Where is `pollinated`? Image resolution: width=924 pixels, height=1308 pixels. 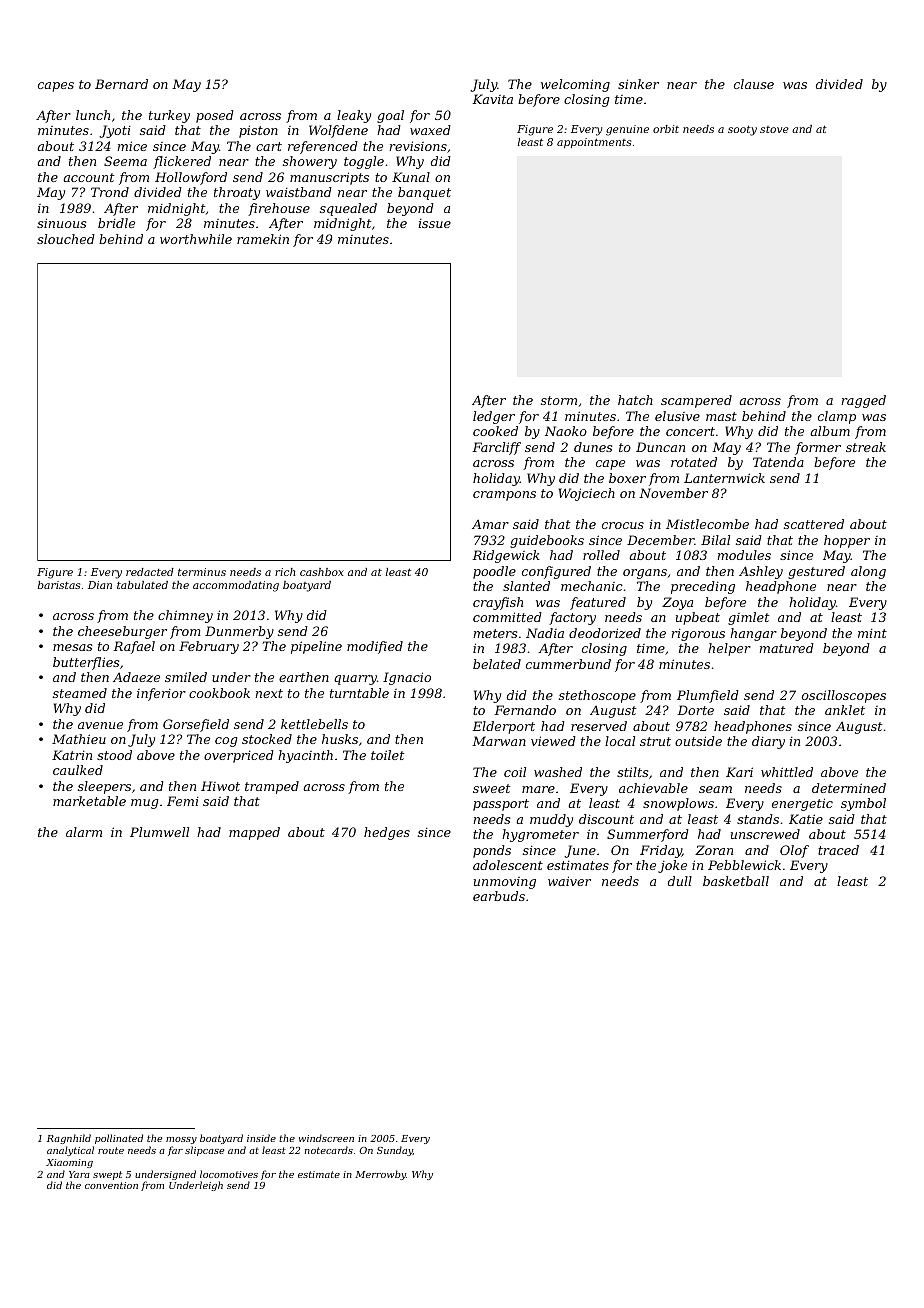
pollinated is located at coordinates (119, 1139).
